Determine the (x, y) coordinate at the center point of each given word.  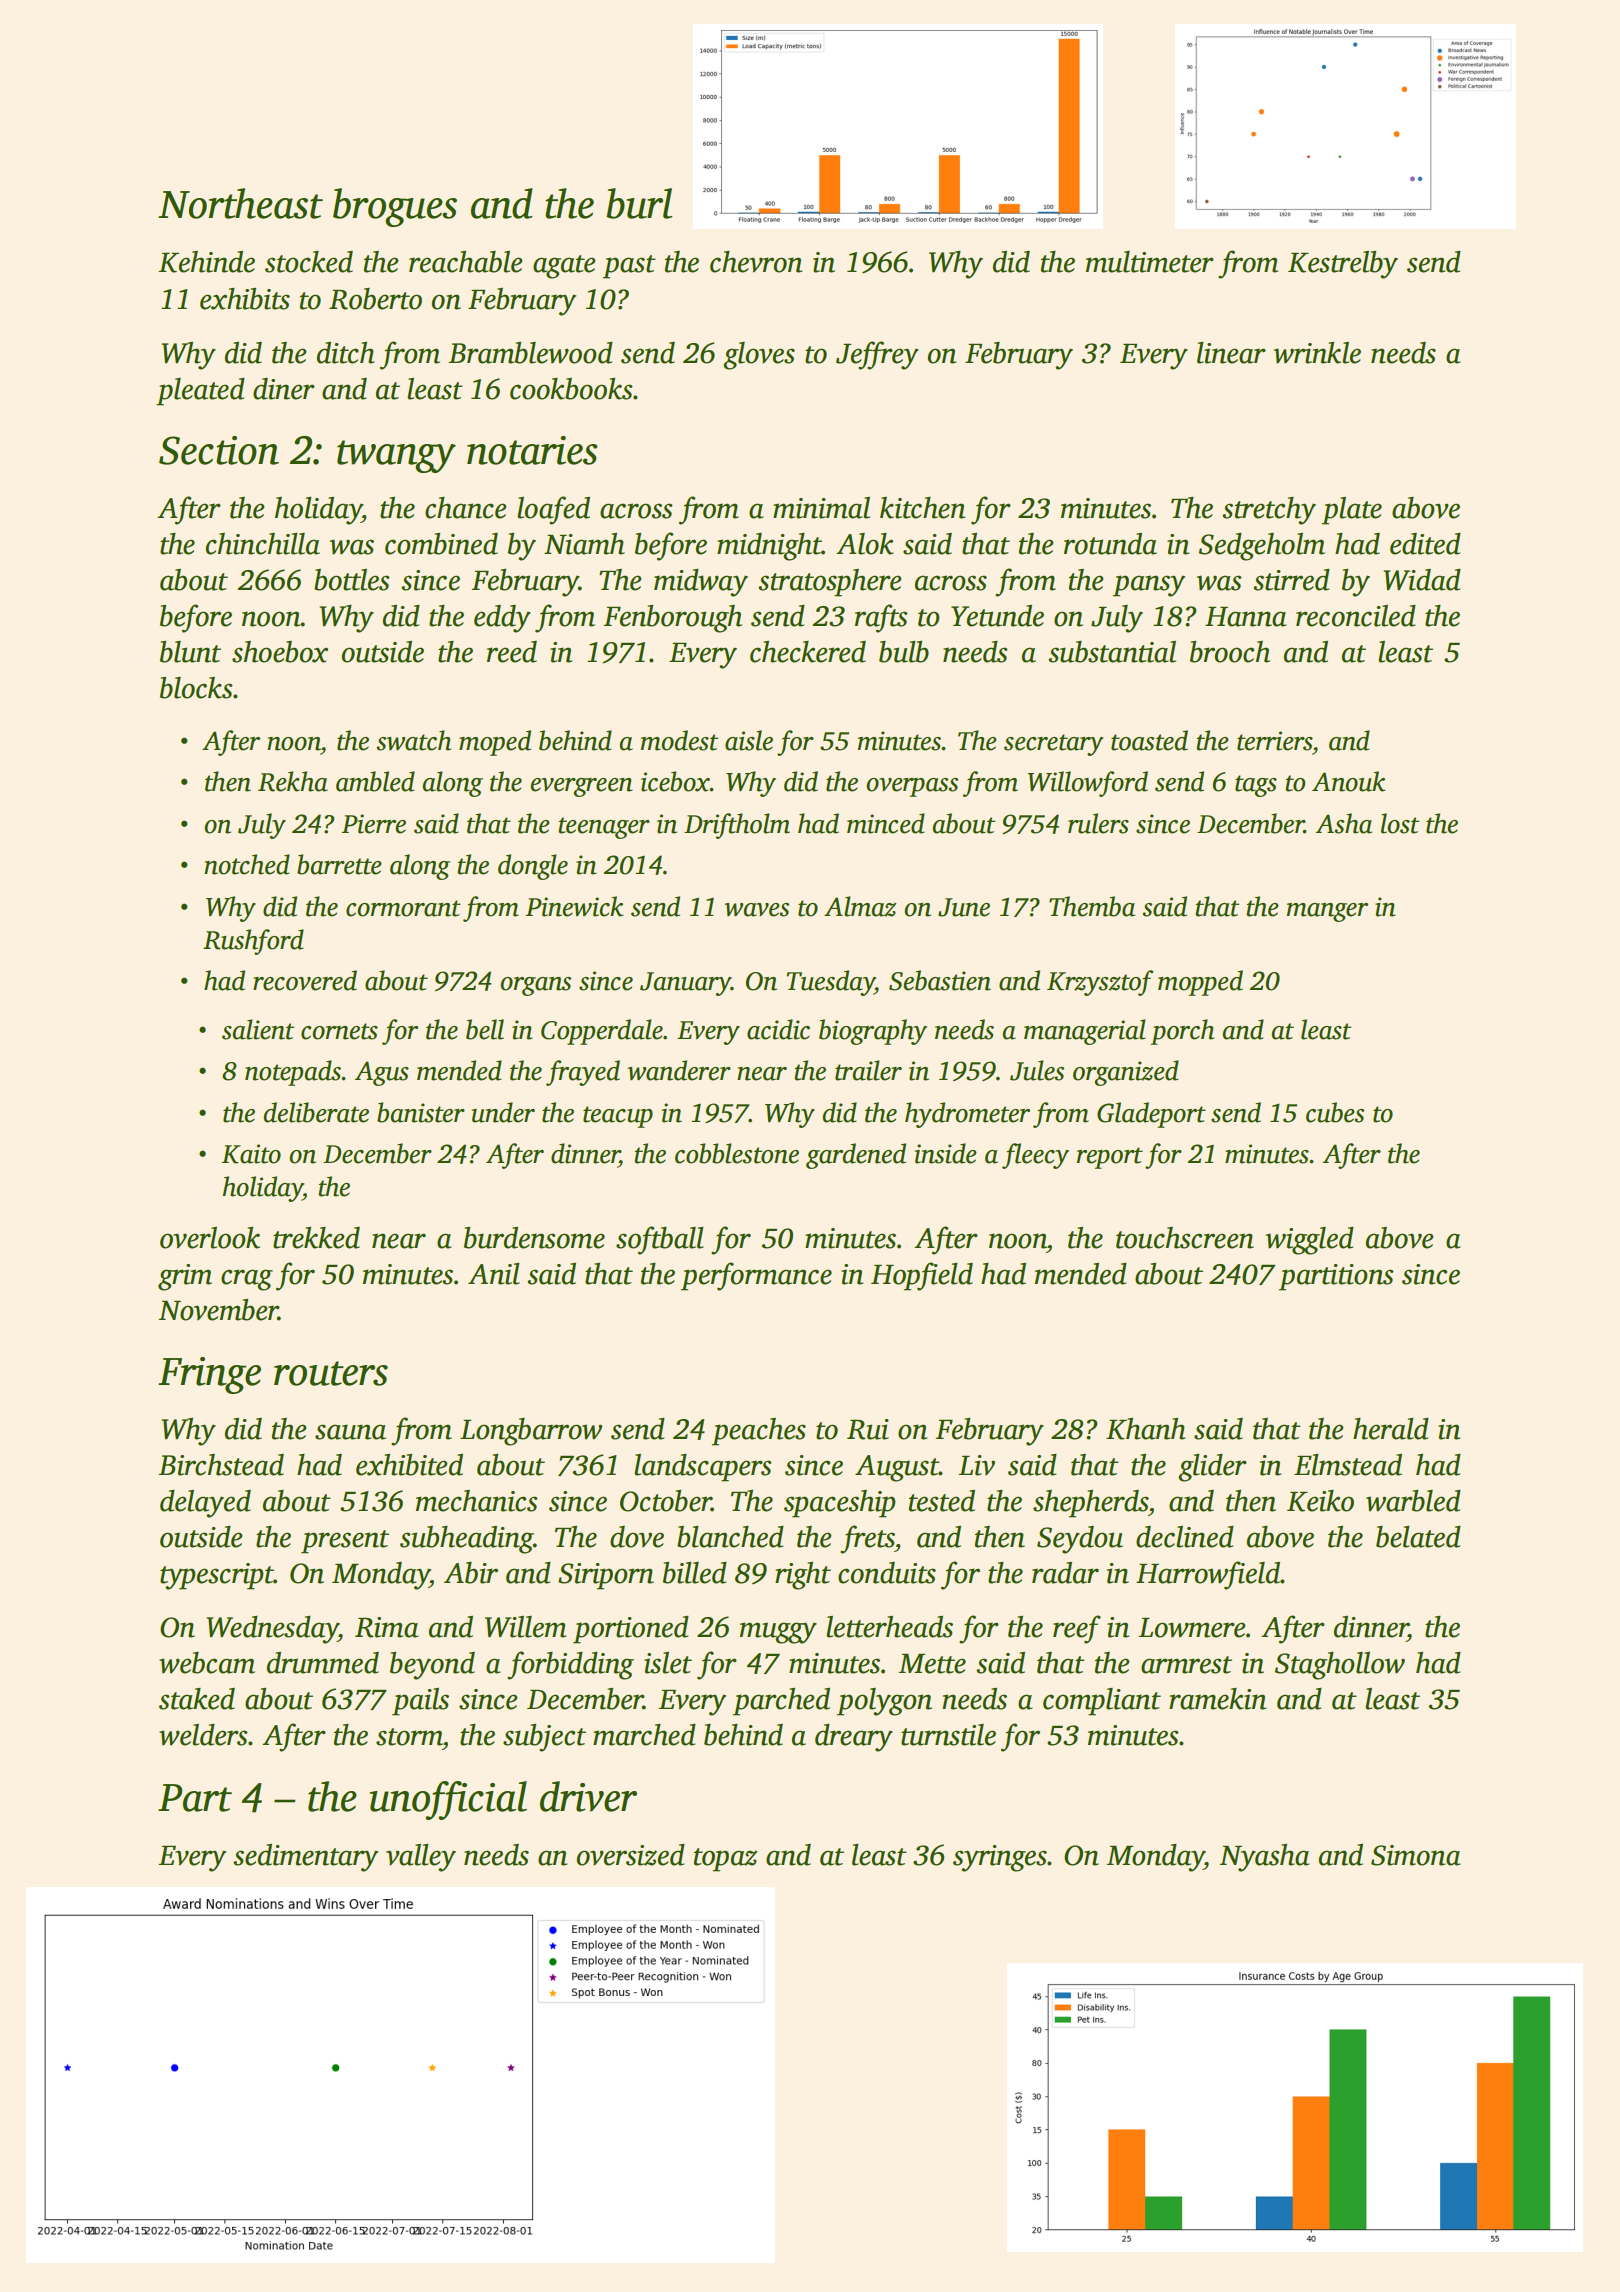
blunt (190, 652)
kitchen (922, 508)
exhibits (245, 299)
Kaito (251, 1154)
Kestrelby (1343, 265)
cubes (1335, 1112)
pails (420, 1702)
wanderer (679, 1070)
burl (639, 203)
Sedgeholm (1262, 547)
